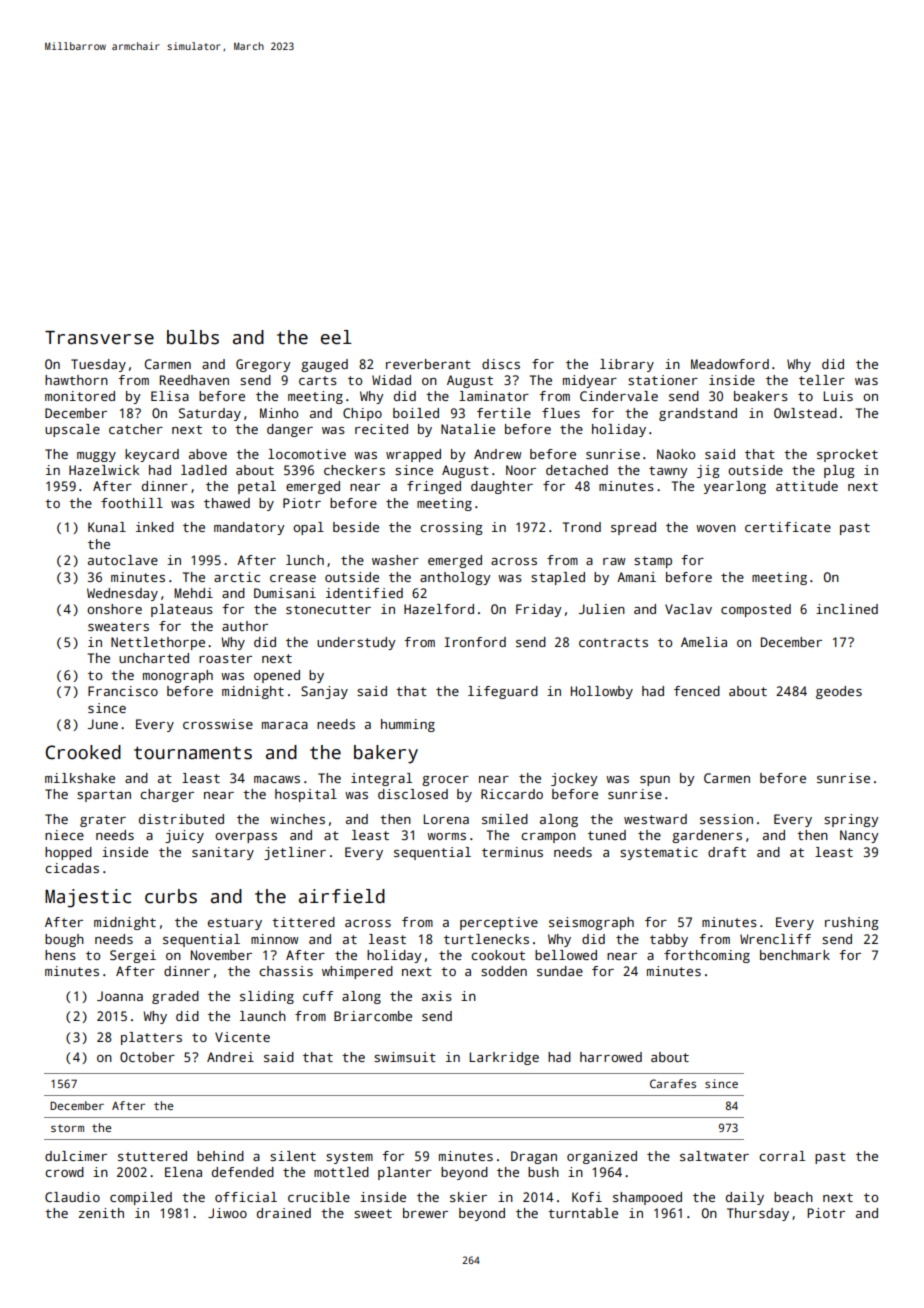 Image resolution: width=924 pixels, height=1308 pixels. What do you see at coordinates (152, 1156) in the page?
I see `stuttered` at bounding box center [152, 1156].
